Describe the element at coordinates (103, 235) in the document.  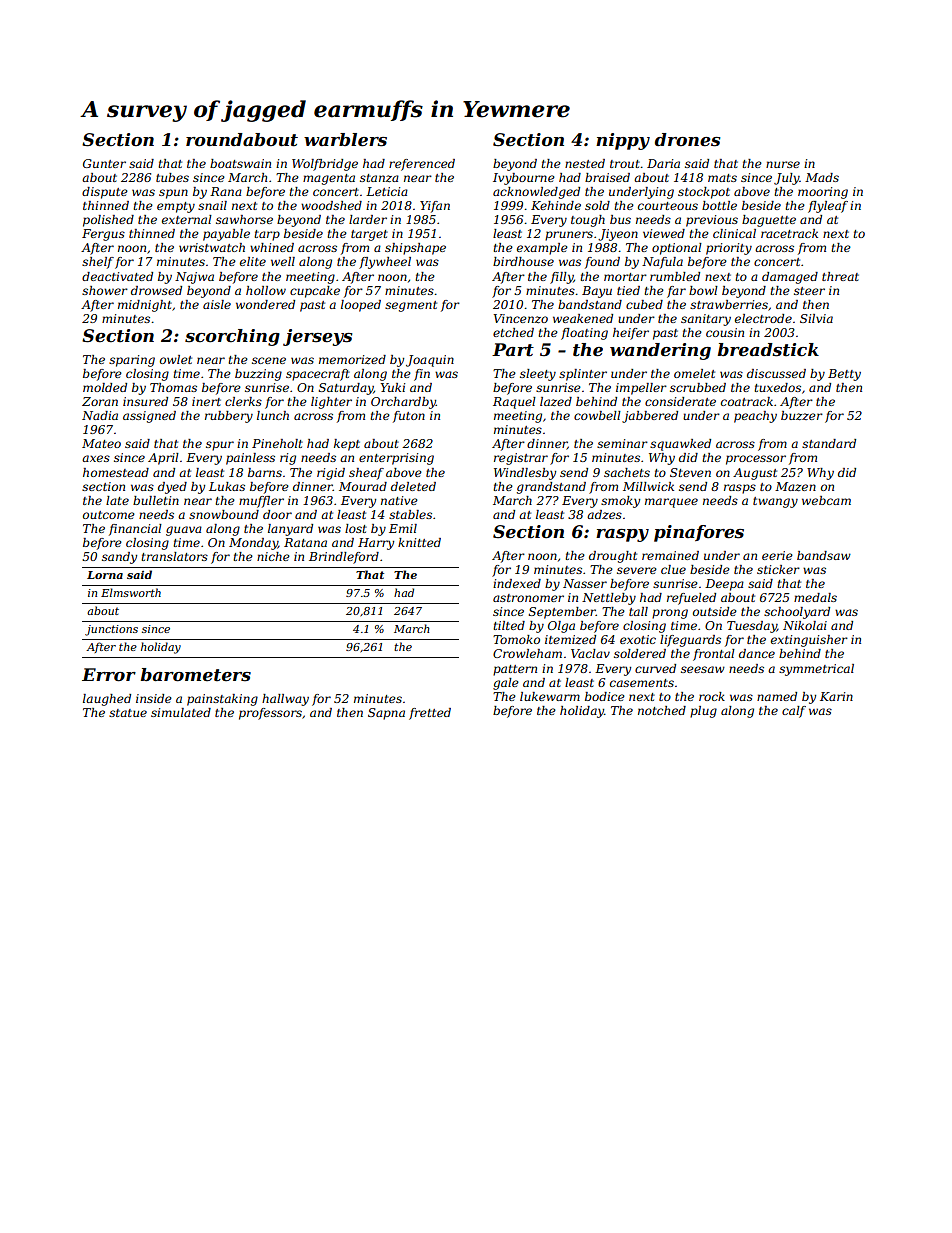
I see `Fergus` at that location.
